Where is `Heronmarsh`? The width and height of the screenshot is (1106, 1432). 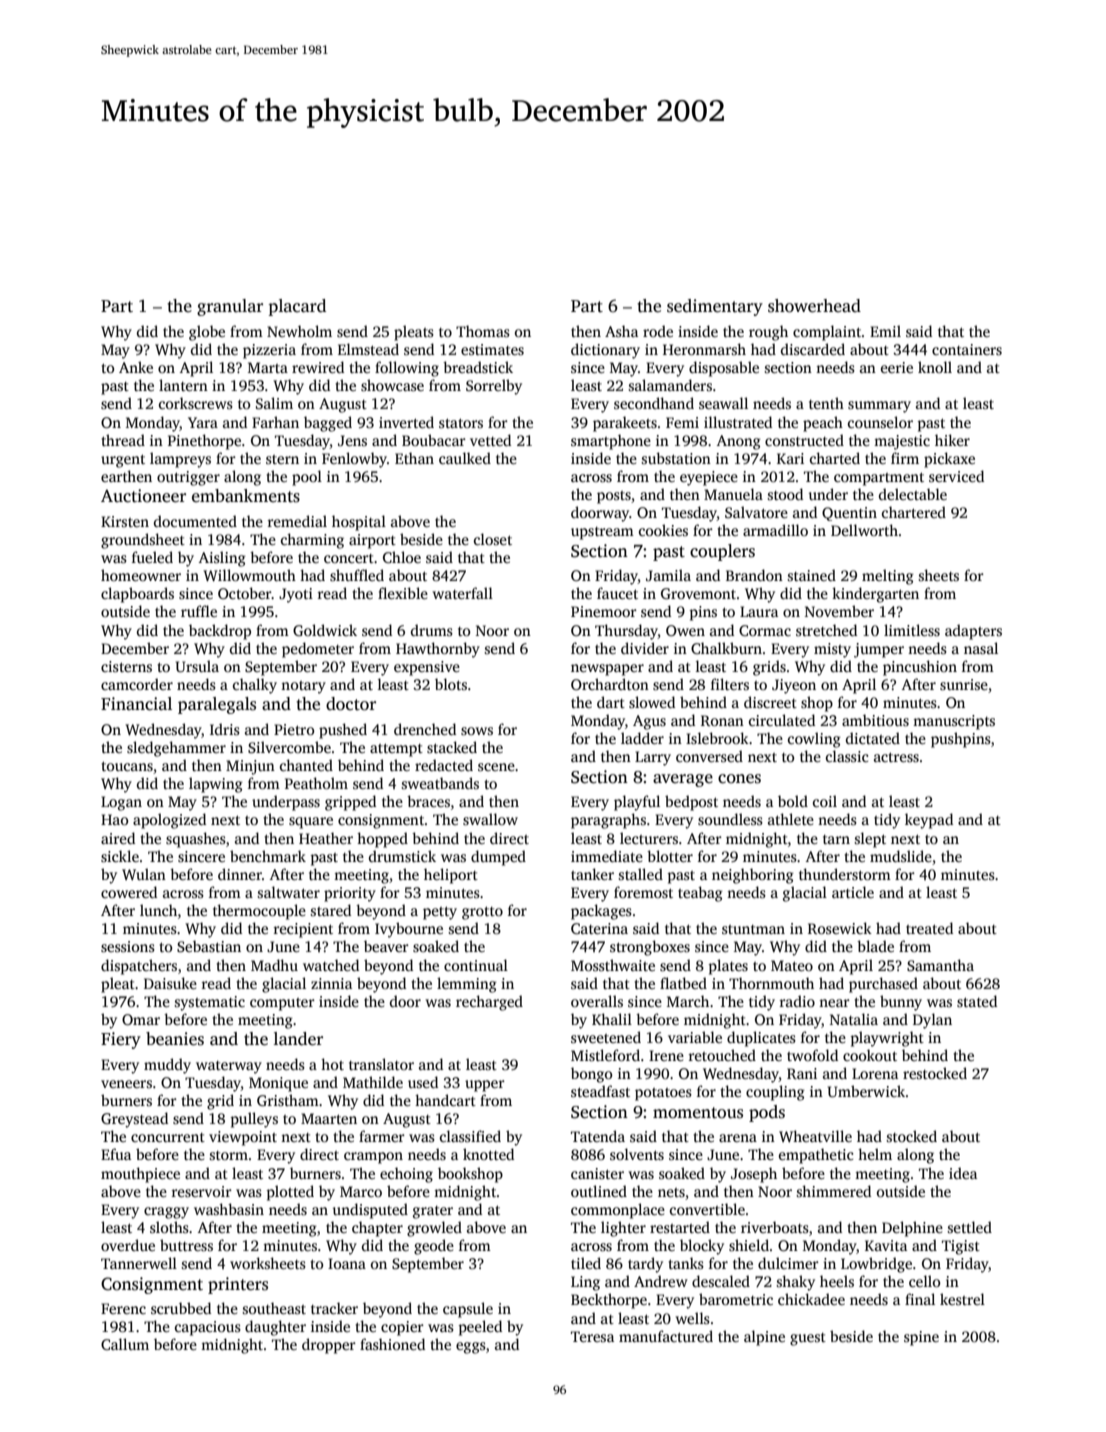 Heronmarsh is located at coordinates (704, 349).
